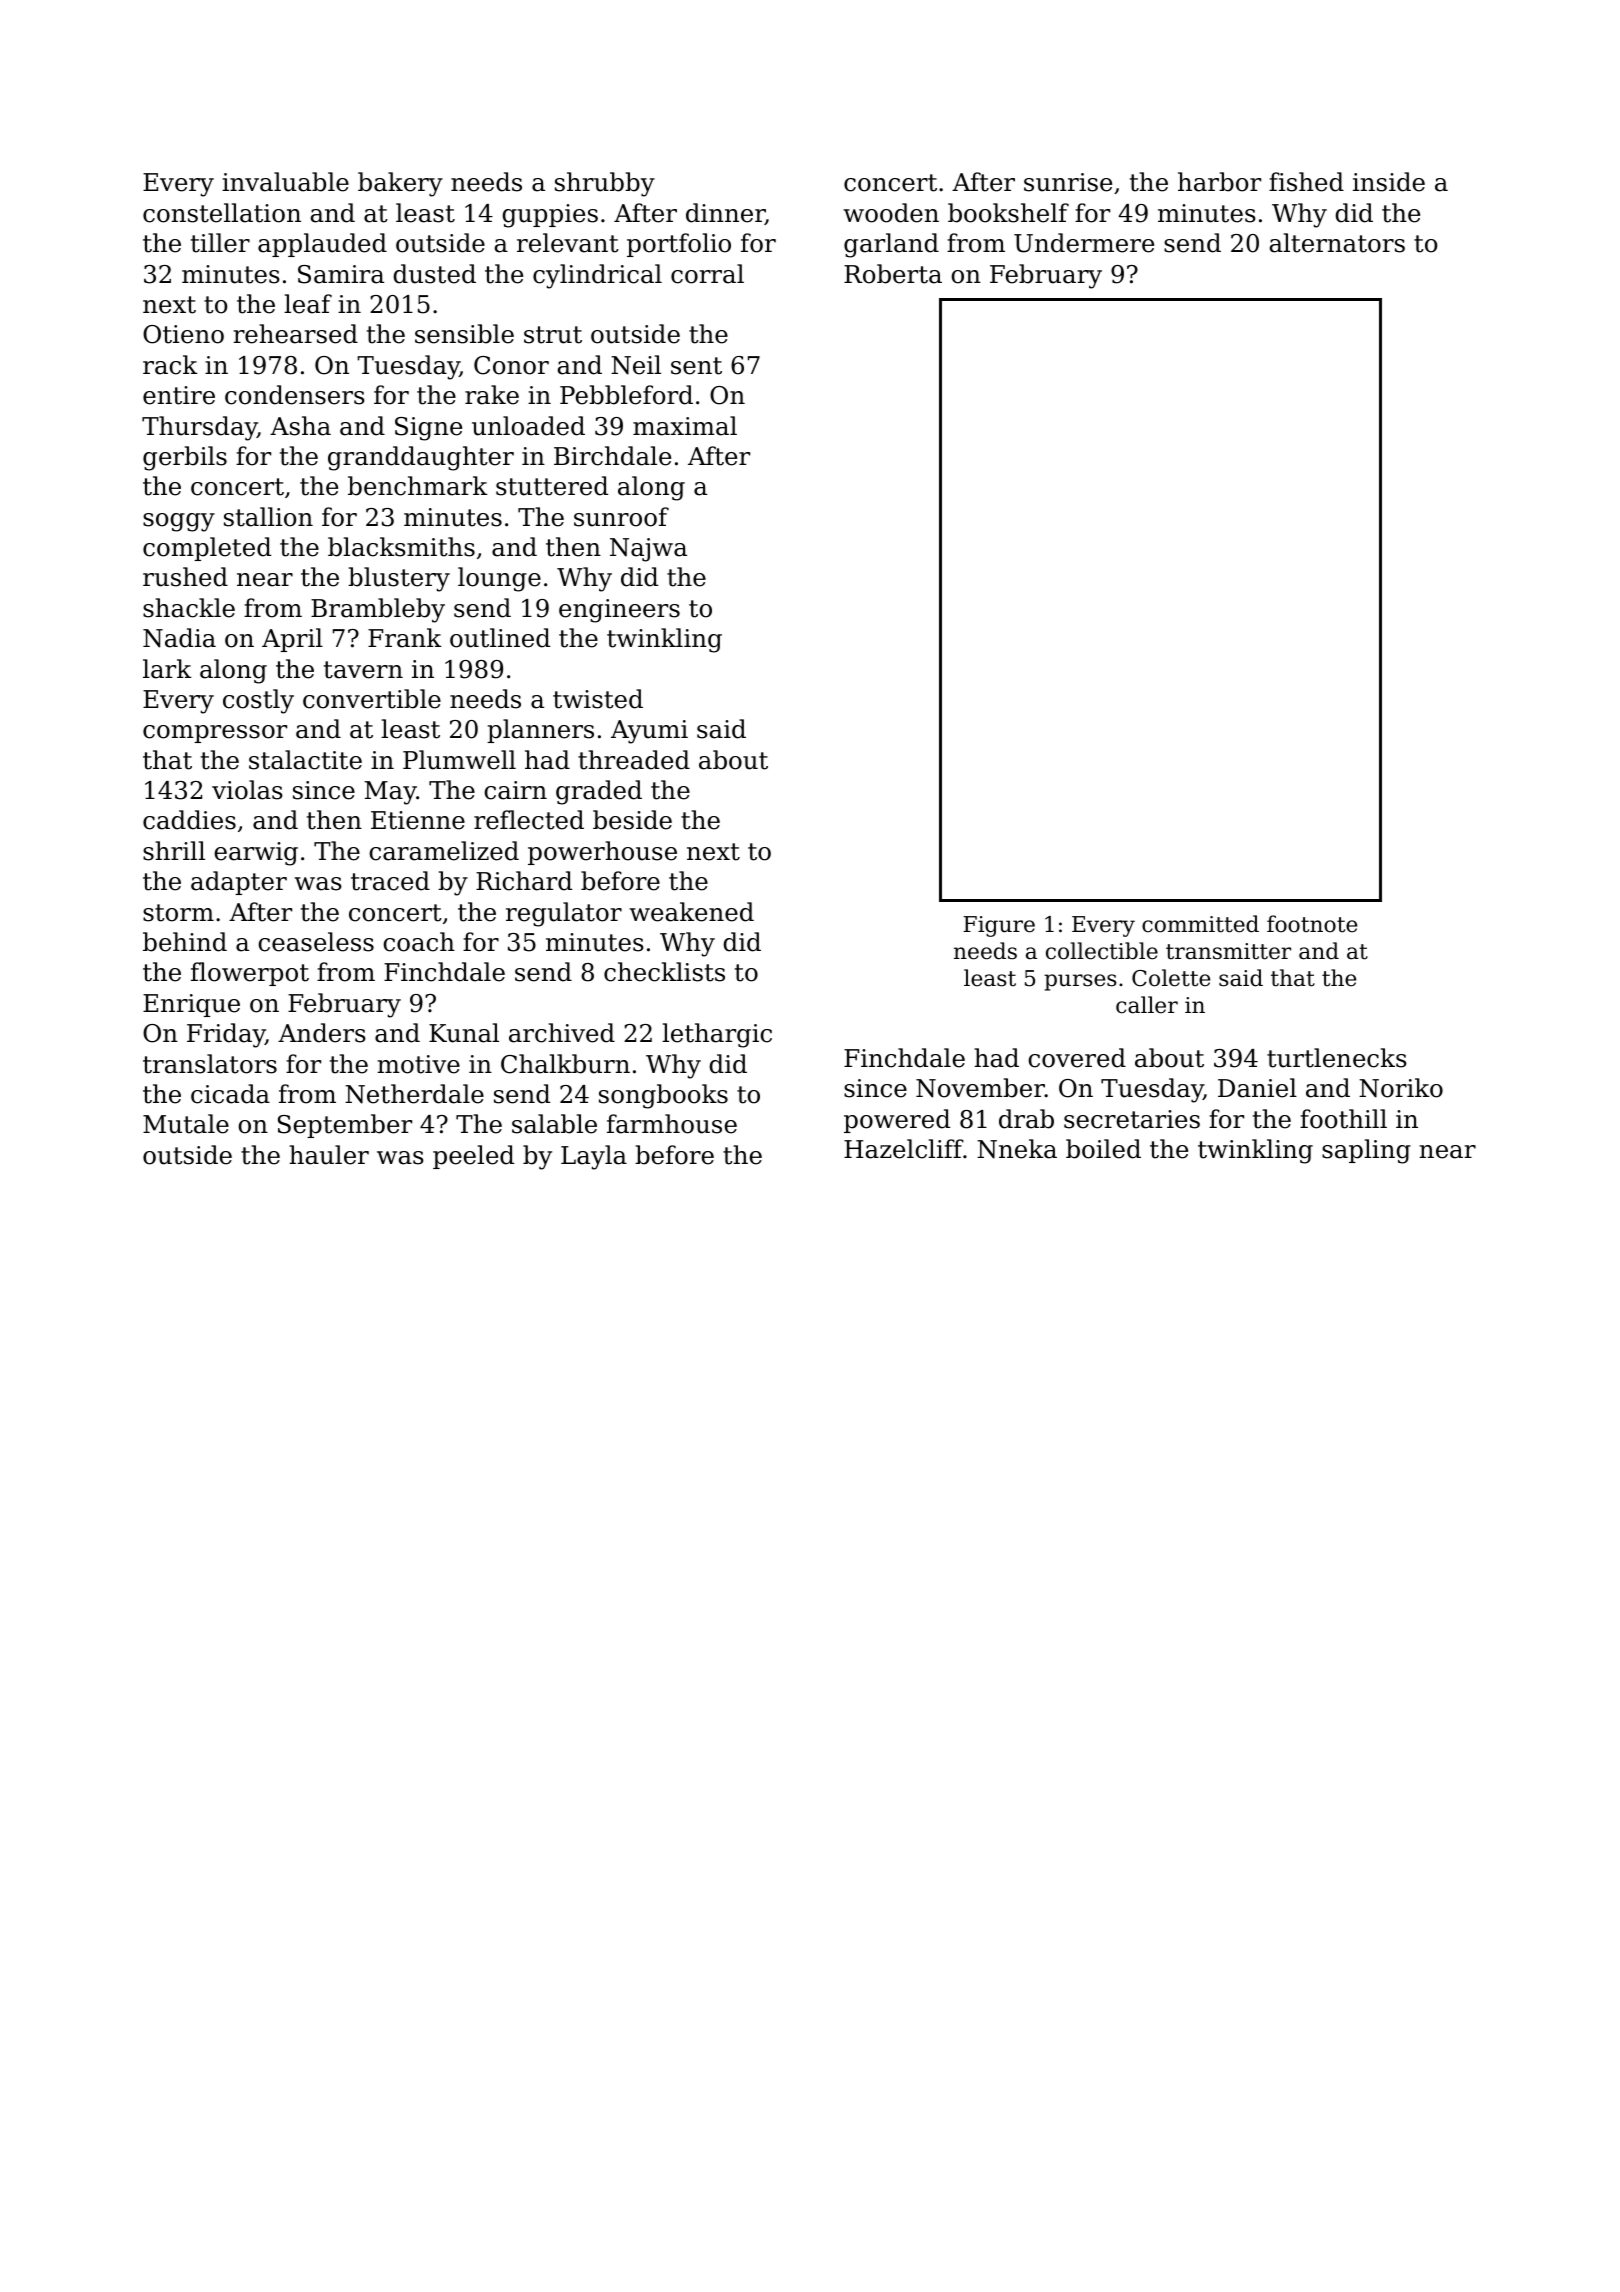  What do you see at coordinates (372, 699) in the screenshot?
I see `convertible` at bounding box center [372, 699].
